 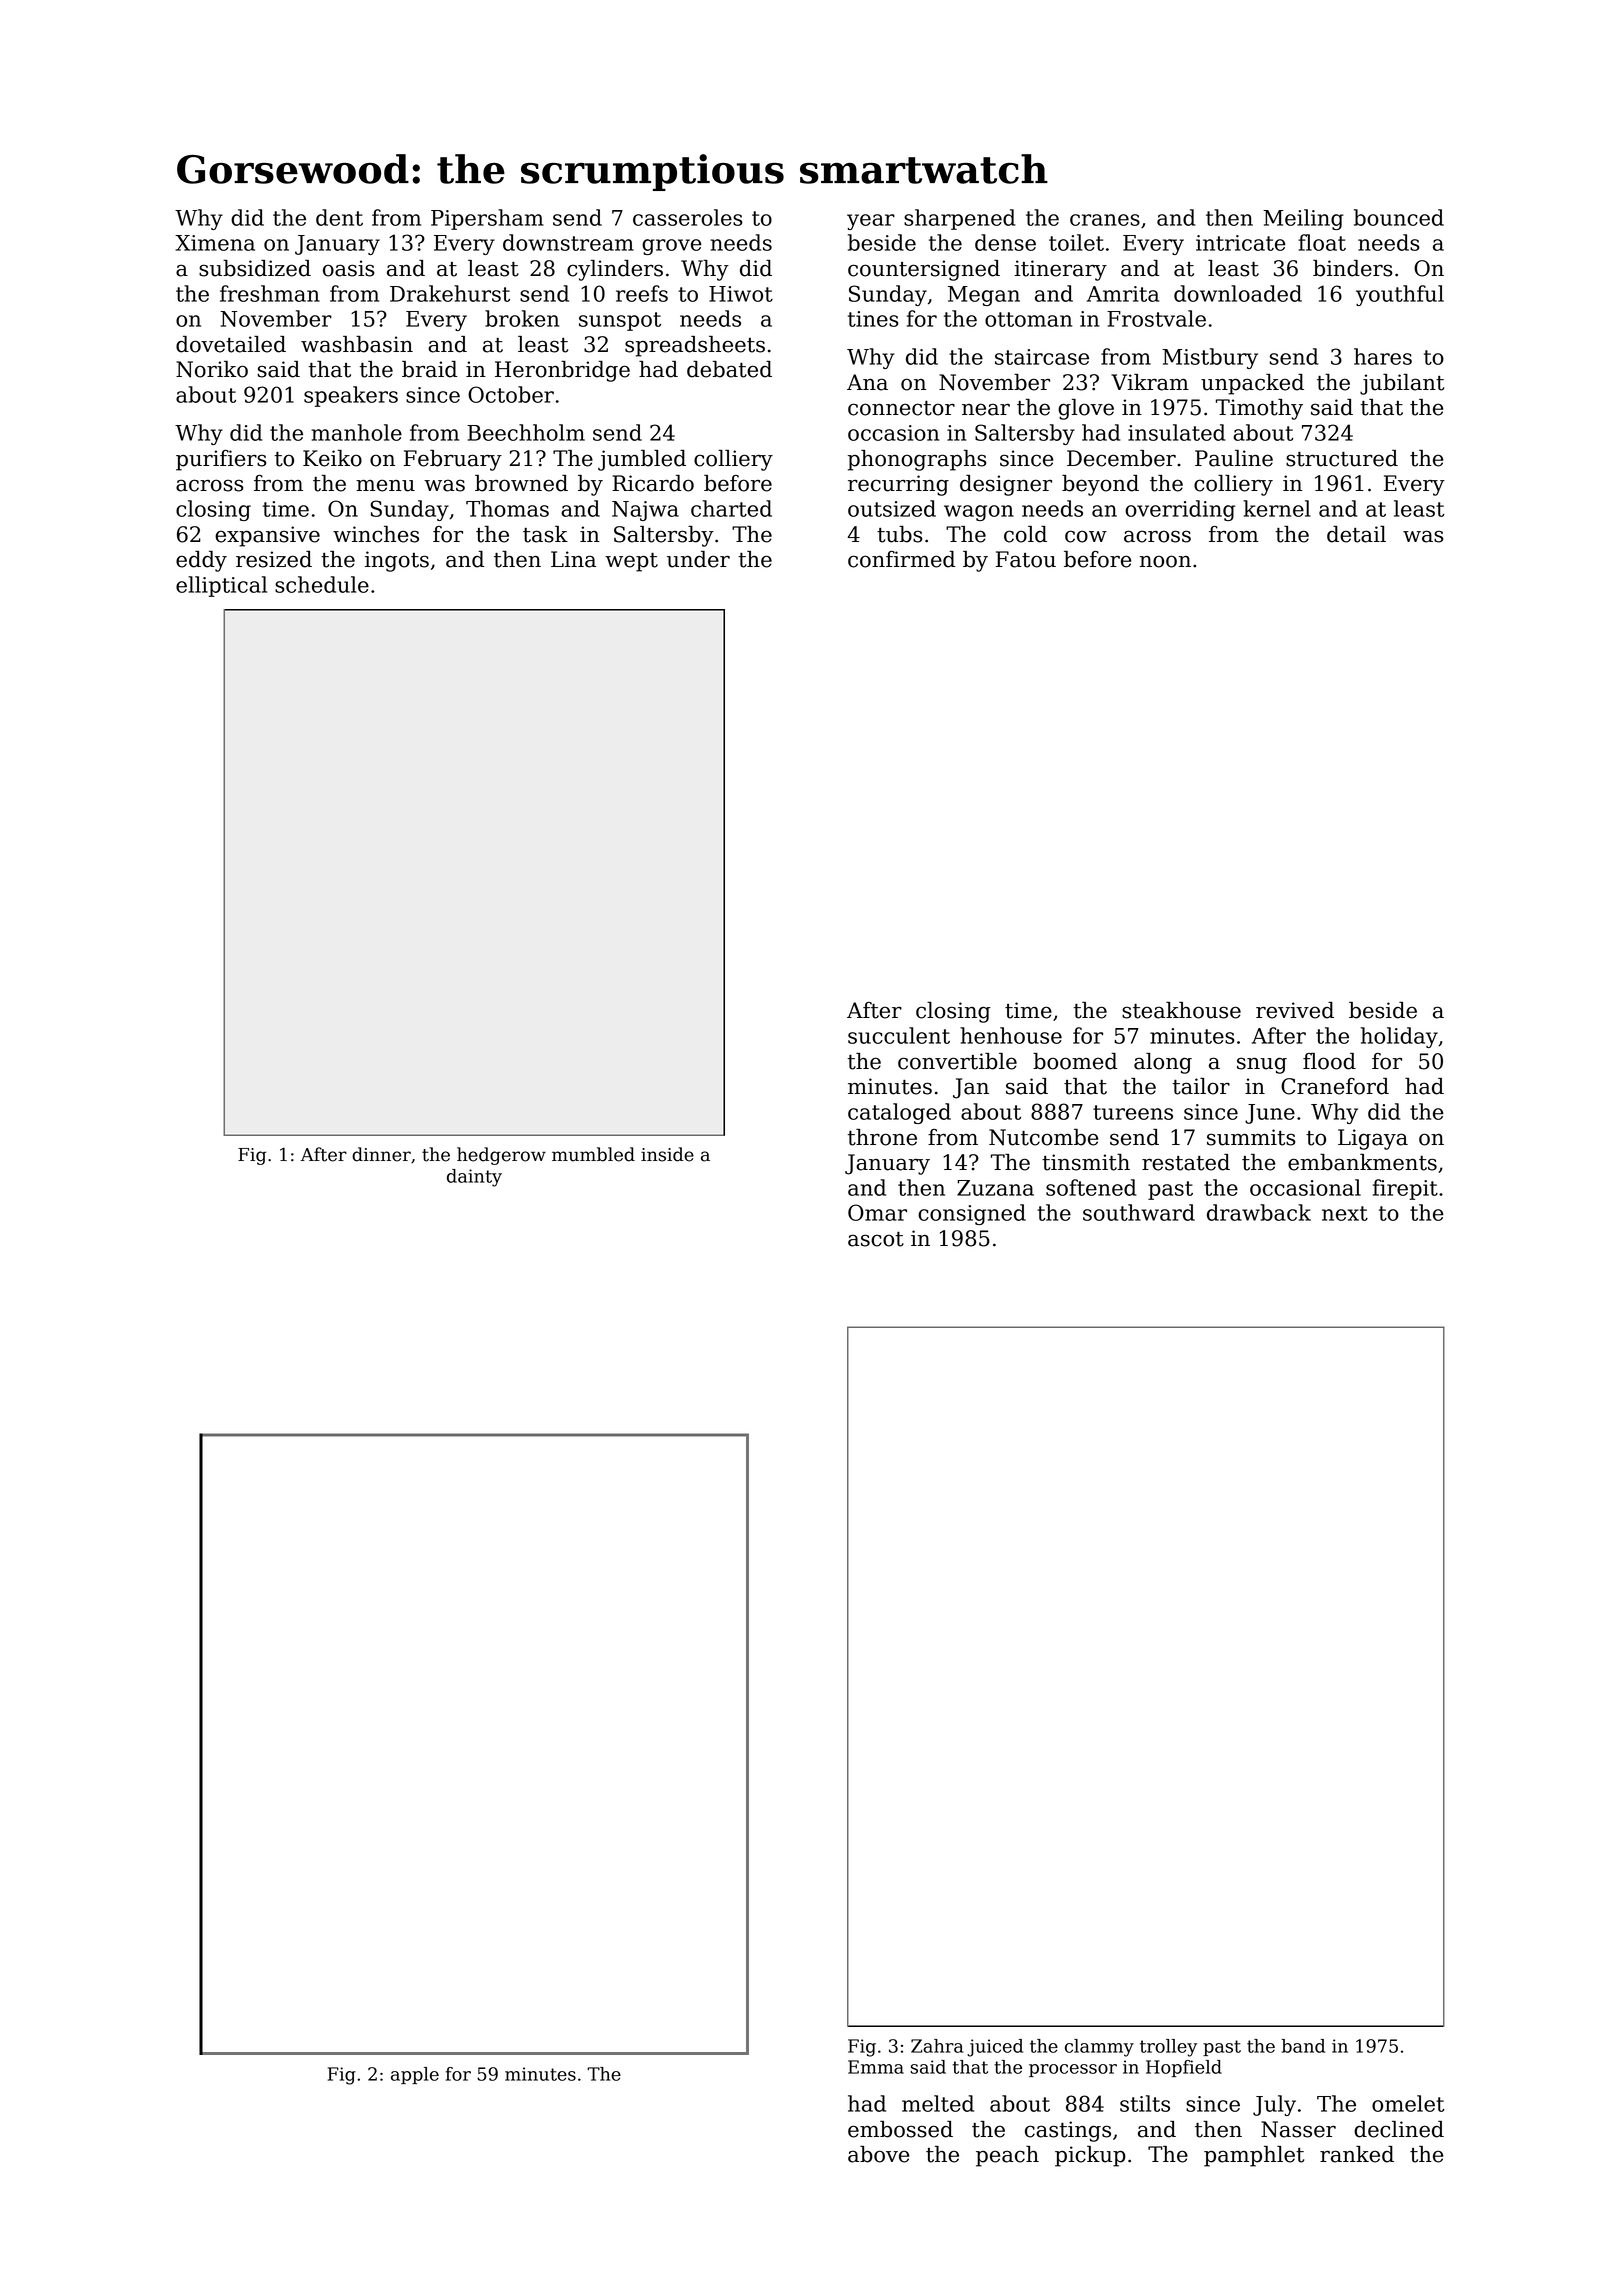 What do you see at coordinates (698, 559) in the image?
I see `under` at bounding box center [698, 559].
